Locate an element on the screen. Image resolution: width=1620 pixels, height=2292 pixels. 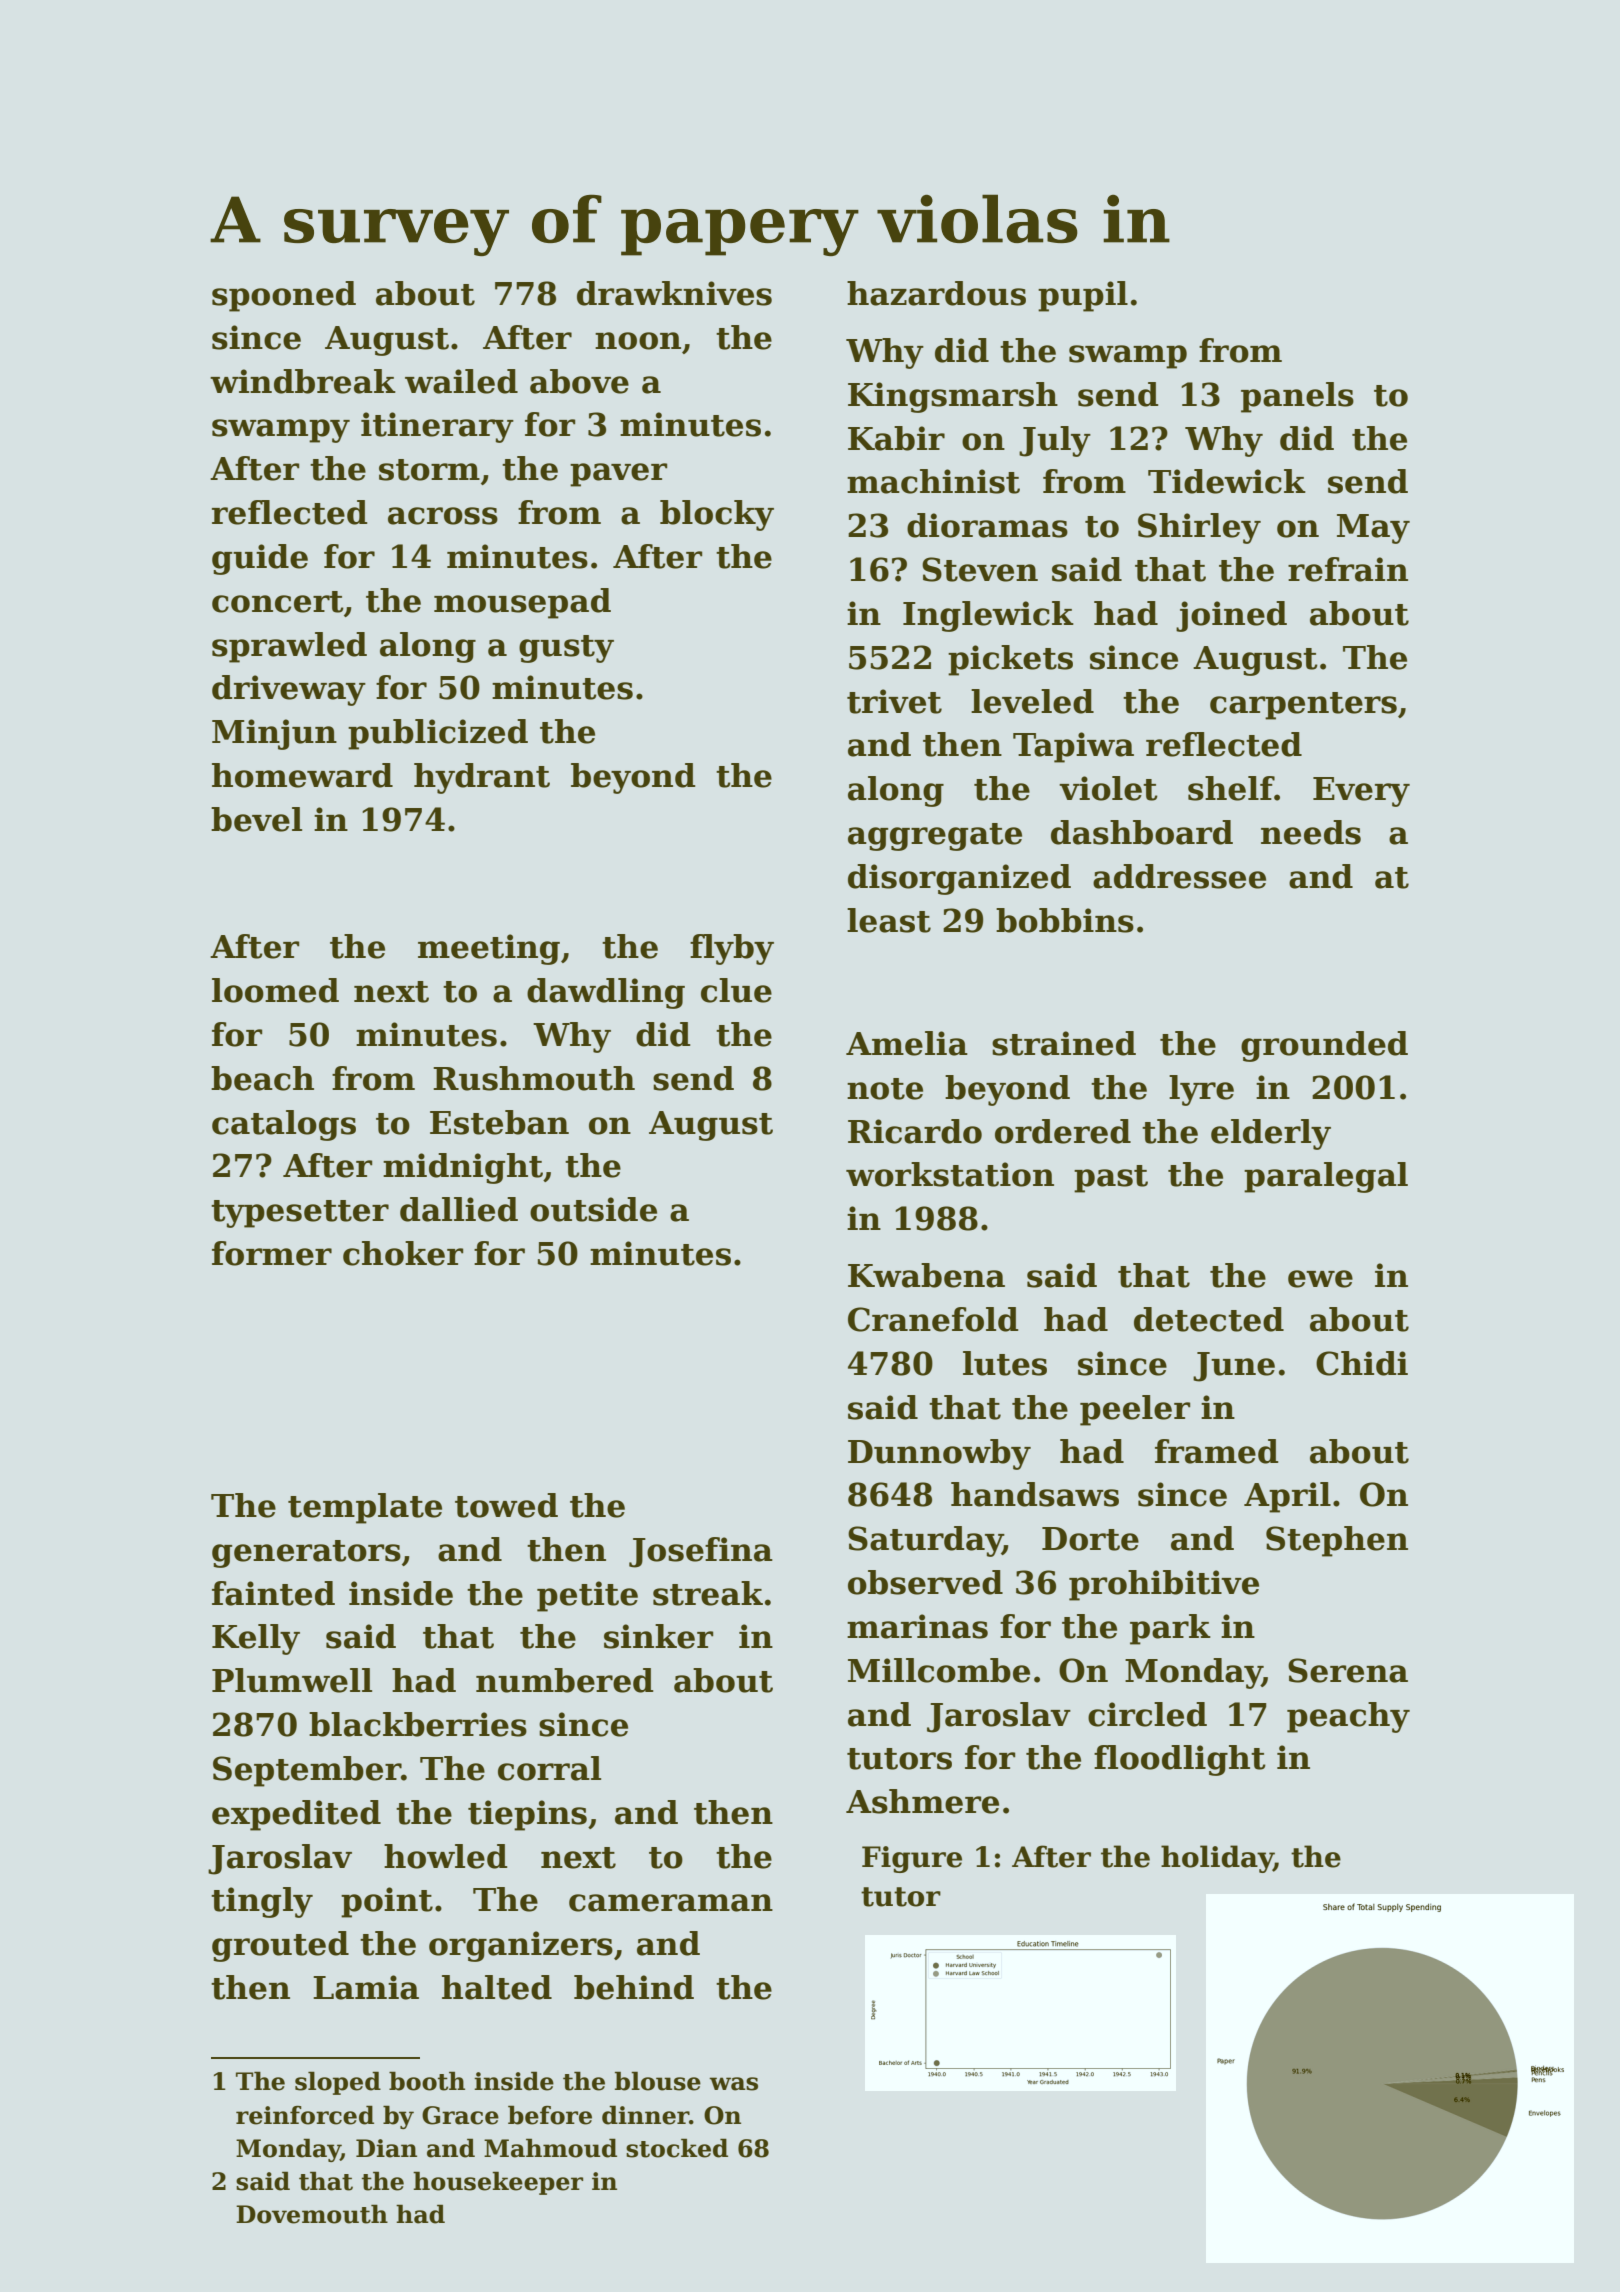
paver is located at coordinates (618, 475).
